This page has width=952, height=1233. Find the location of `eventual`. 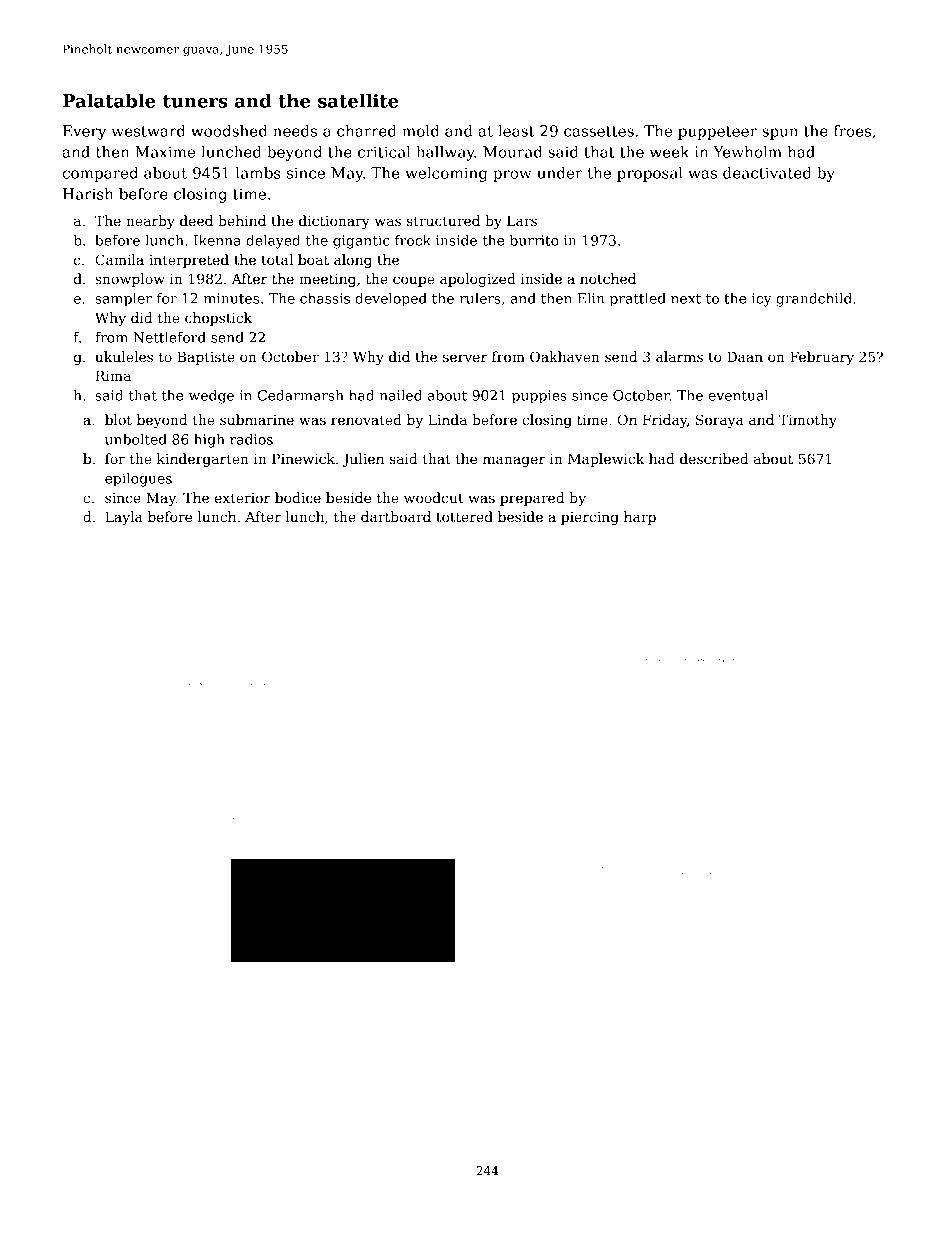

eventual is located at coordinates (738, 395).
